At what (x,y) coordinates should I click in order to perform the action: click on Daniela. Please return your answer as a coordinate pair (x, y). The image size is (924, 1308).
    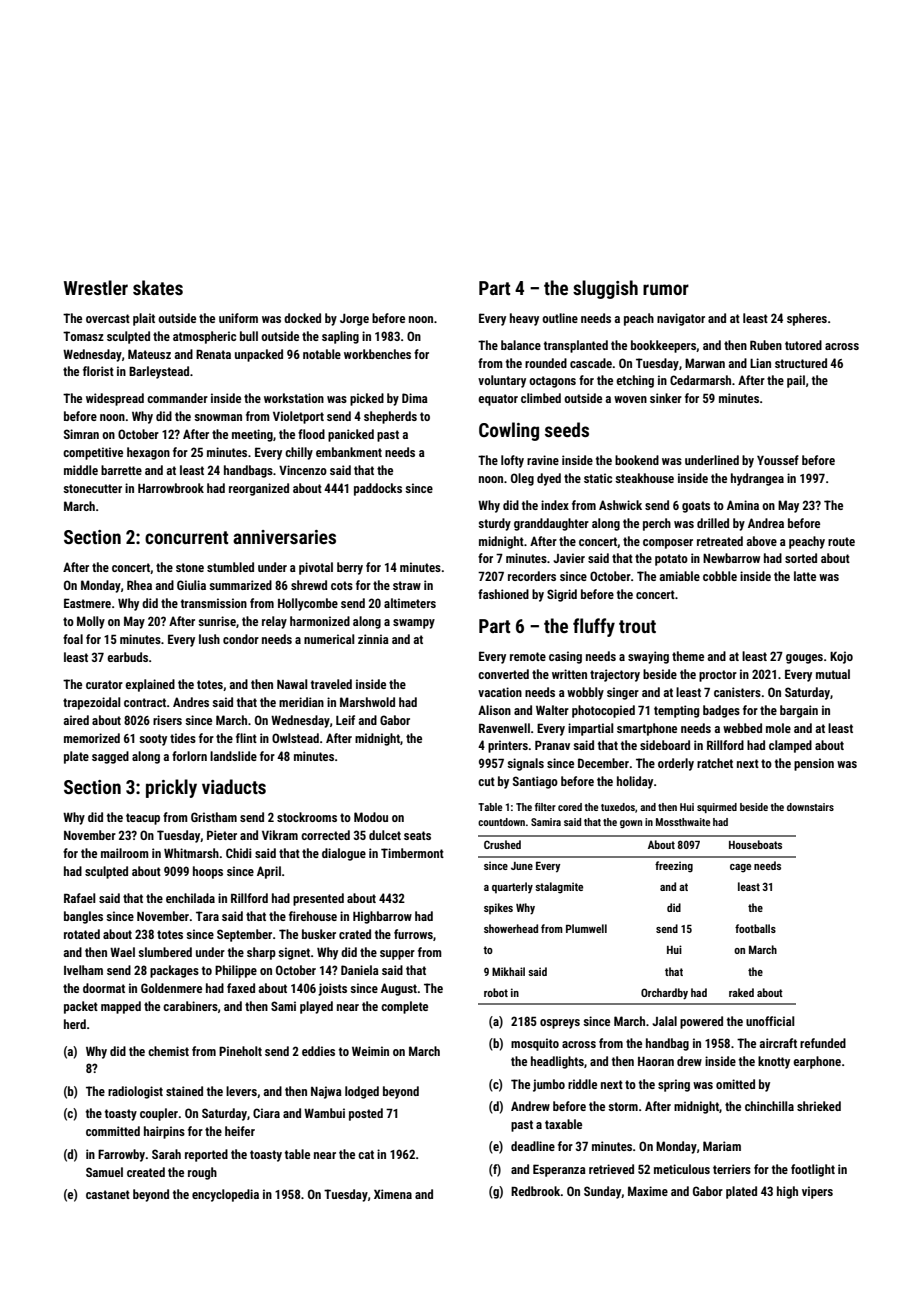
    Looking at the image, I should click on (360, 970).
